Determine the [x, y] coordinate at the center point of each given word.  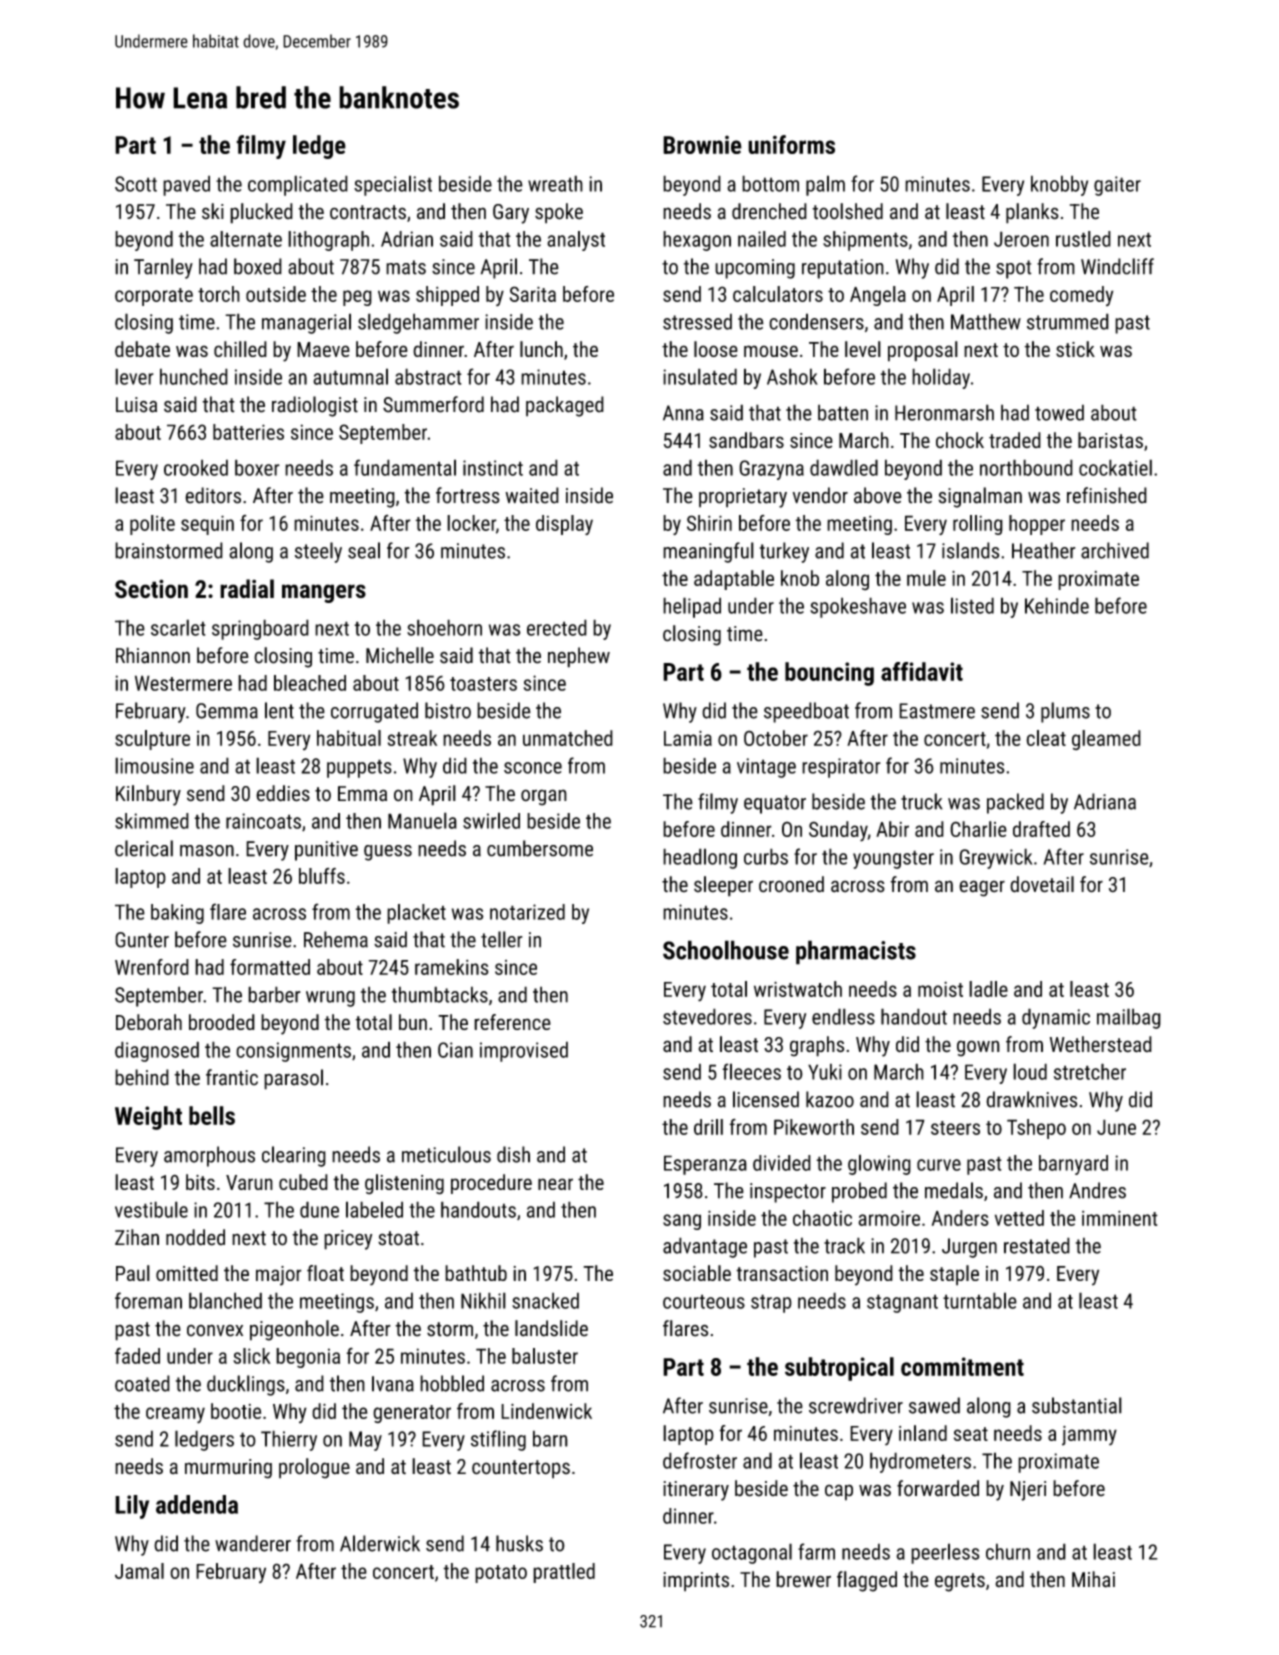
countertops [521, 1469]
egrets [960, 1582]
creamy [175, 1415]
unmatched [568, 738]
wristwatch [798, 989]
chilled [240, 349]
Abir [892, 829]
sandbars [746, 440]
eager [982, 888]
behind [142, 1077]
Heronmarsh [944, 412]
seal [364, 550]
